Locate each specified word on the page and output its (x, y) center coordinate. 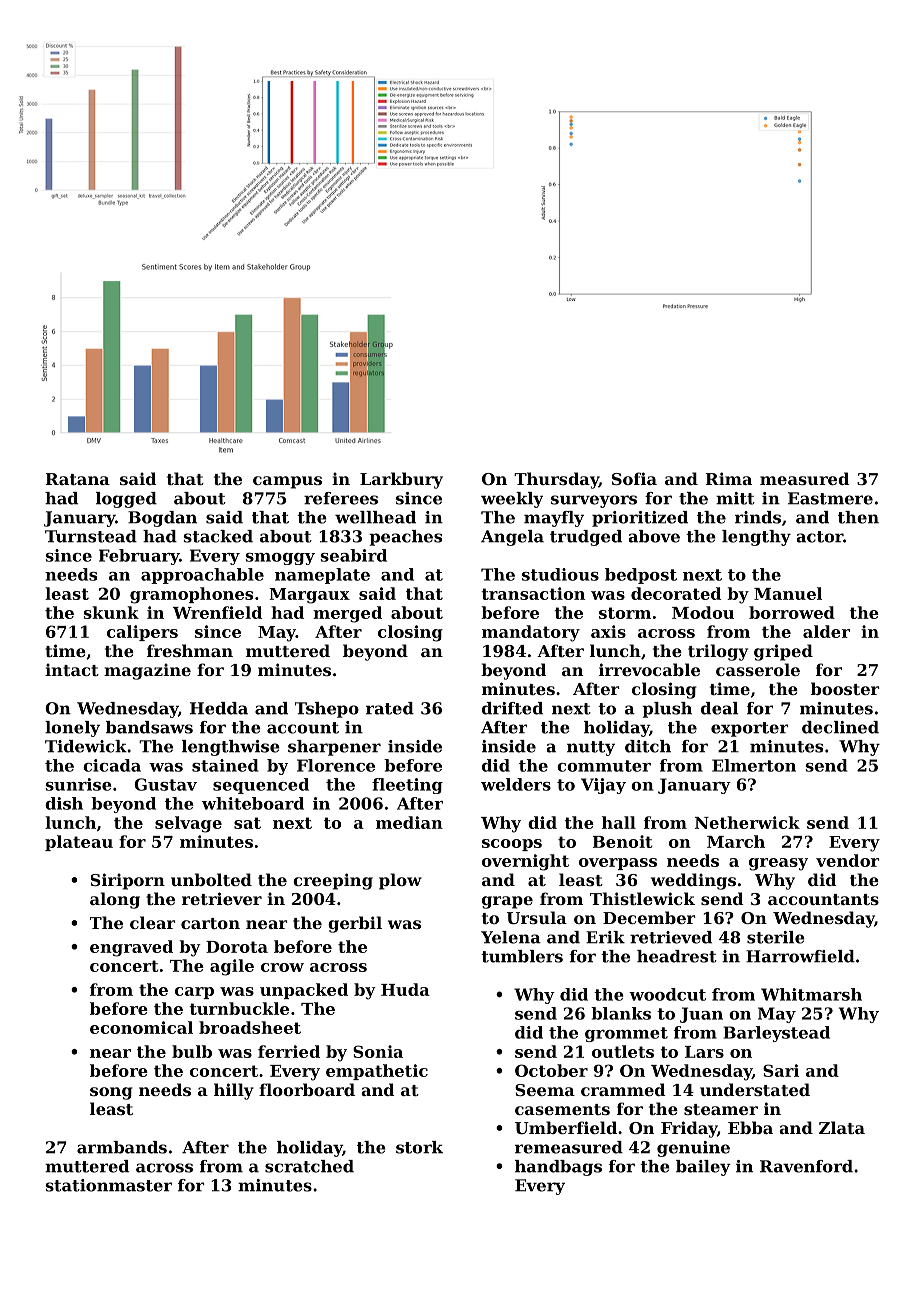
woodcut (667, 994)
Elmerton (754, 765)
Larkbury (401, 480)
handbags (558, 1168)
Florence (336, 765)
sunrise (78, 784)
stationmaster (109, 1185)
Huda (405, 989)
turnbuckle (239, 1008)
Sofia (634, 478)
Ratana (78, 479)
